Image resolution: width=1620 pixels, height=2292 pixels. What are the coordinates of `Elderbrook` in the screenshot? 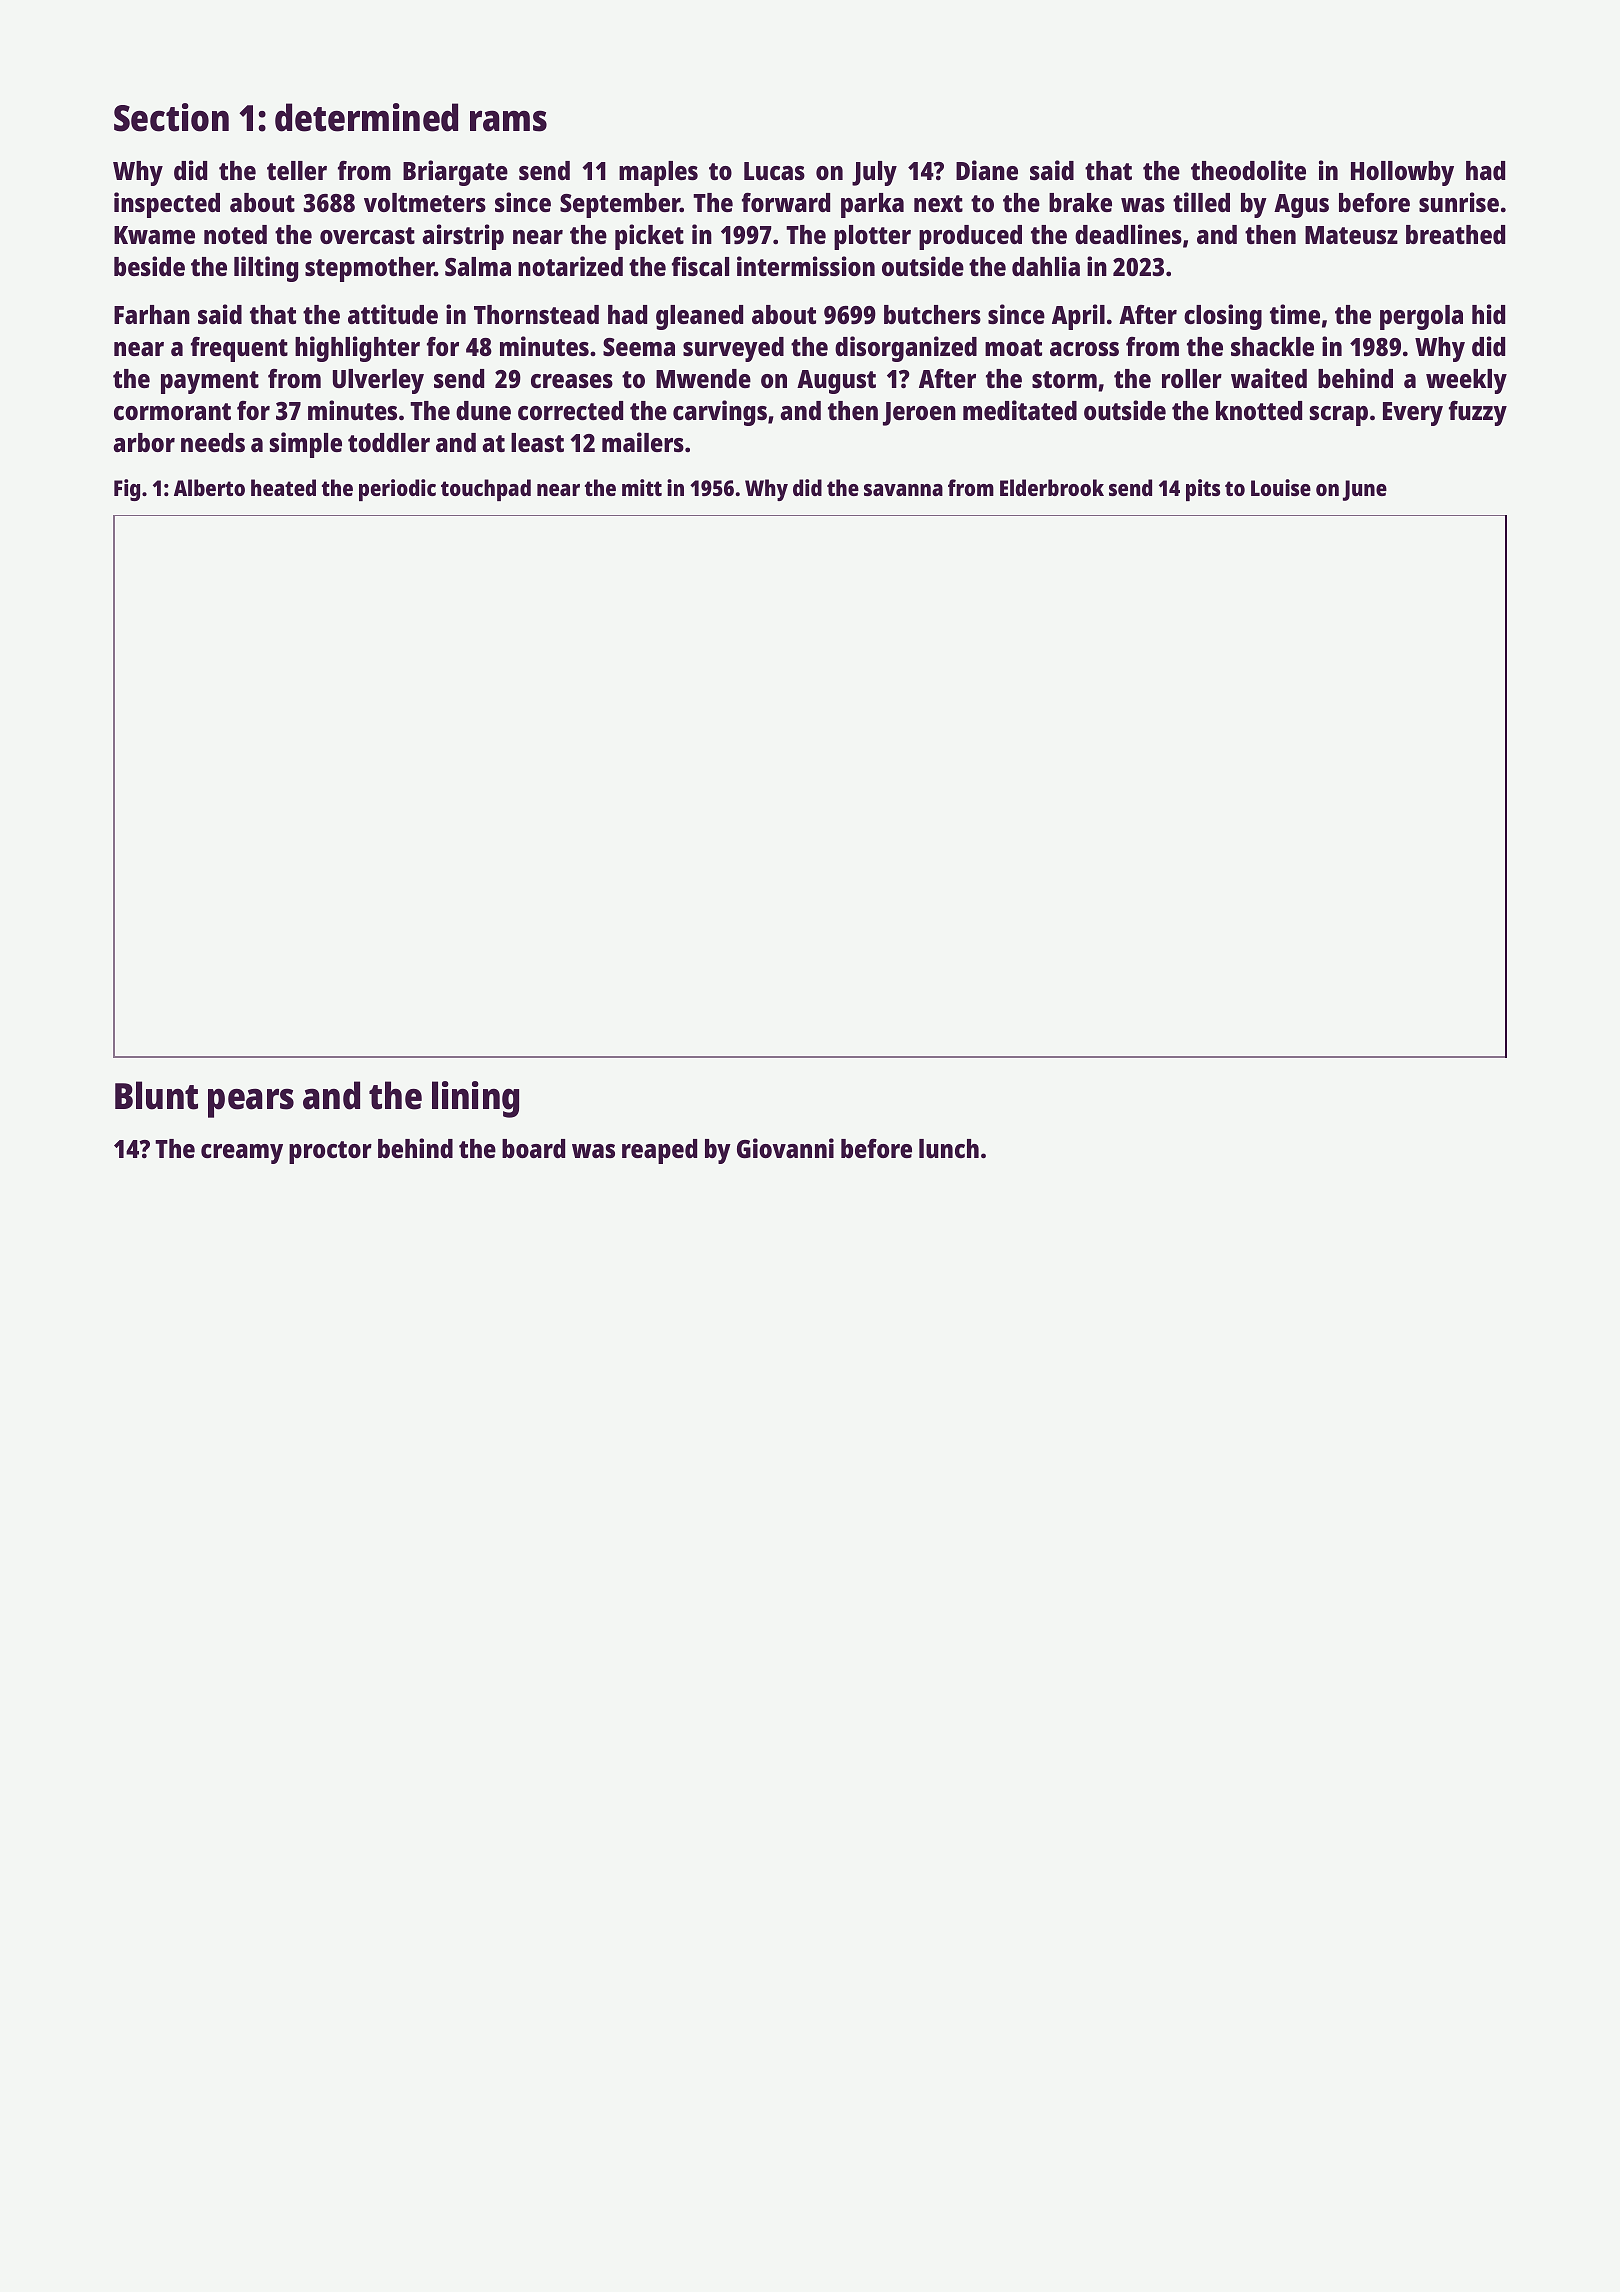 It's located at (1052, 487).
